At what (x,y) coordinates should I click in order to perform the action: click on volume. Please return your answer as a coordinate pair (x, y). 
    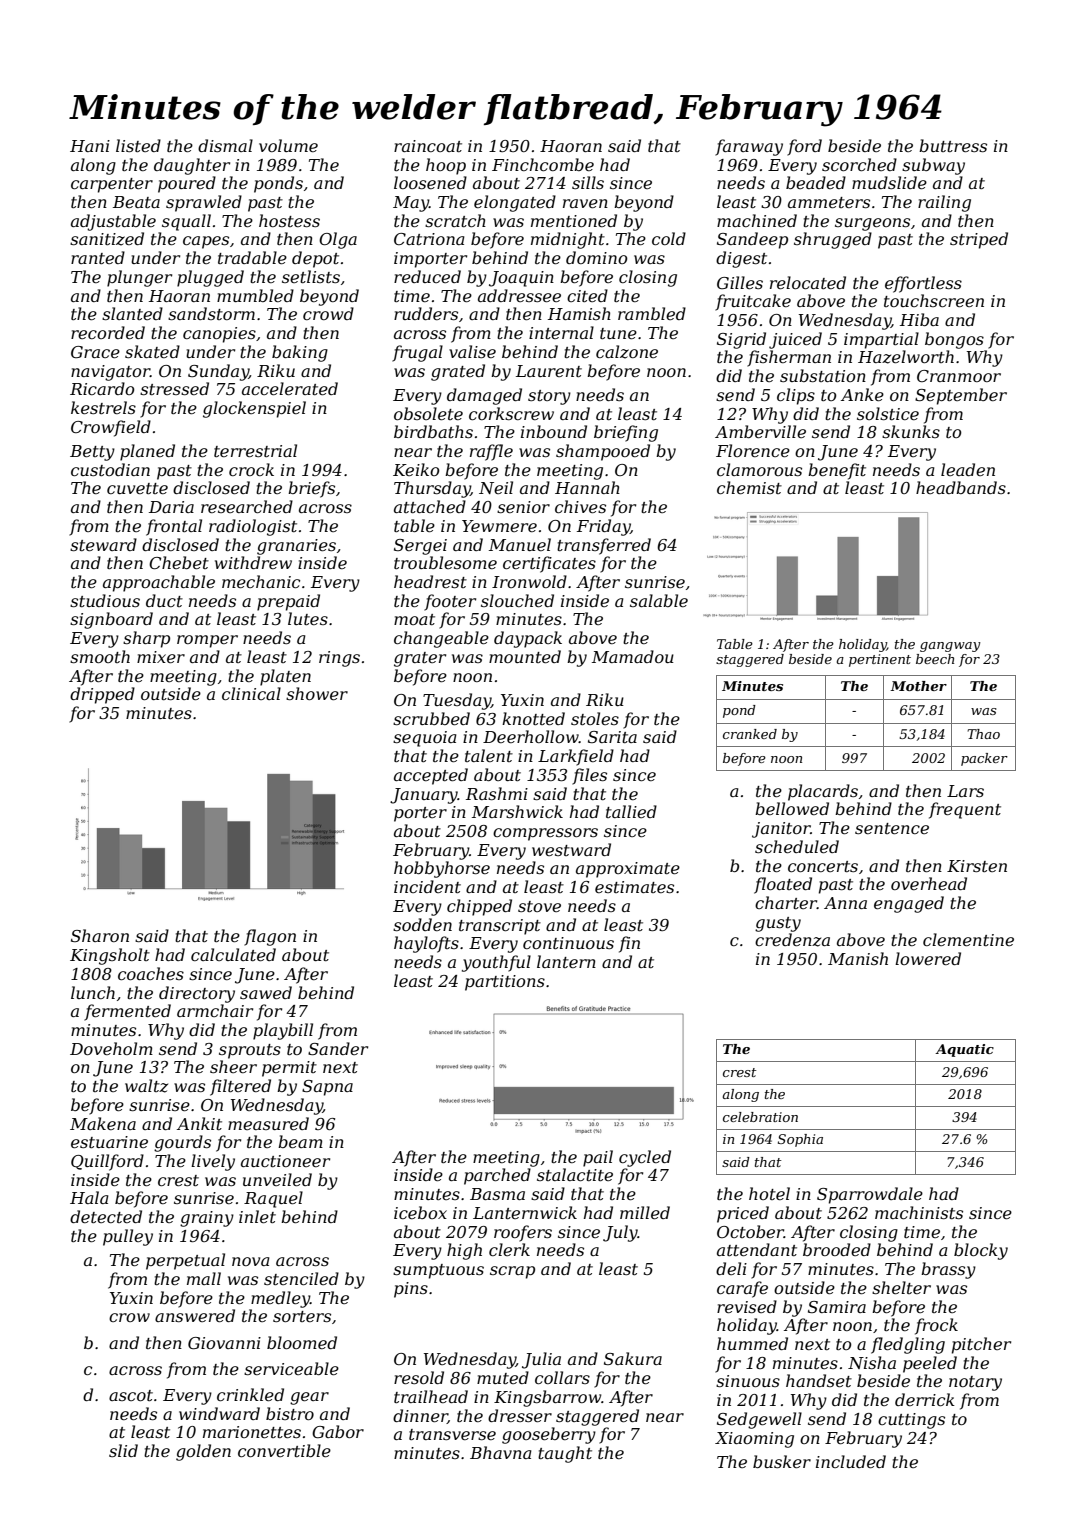
    Looking at the image, I should click on (288, 145).
